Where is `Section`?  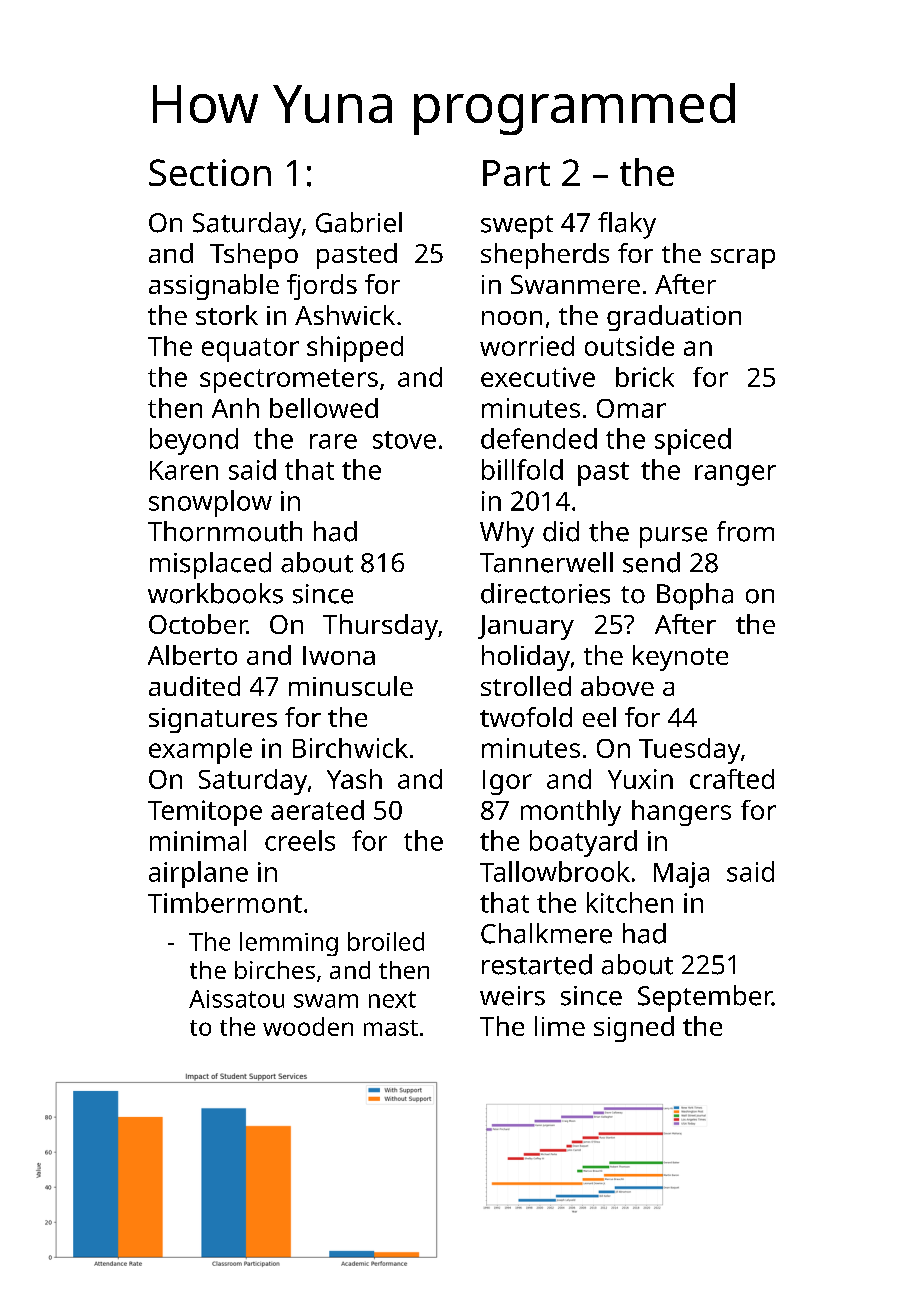 Section is located at coordinates (210, 172).
